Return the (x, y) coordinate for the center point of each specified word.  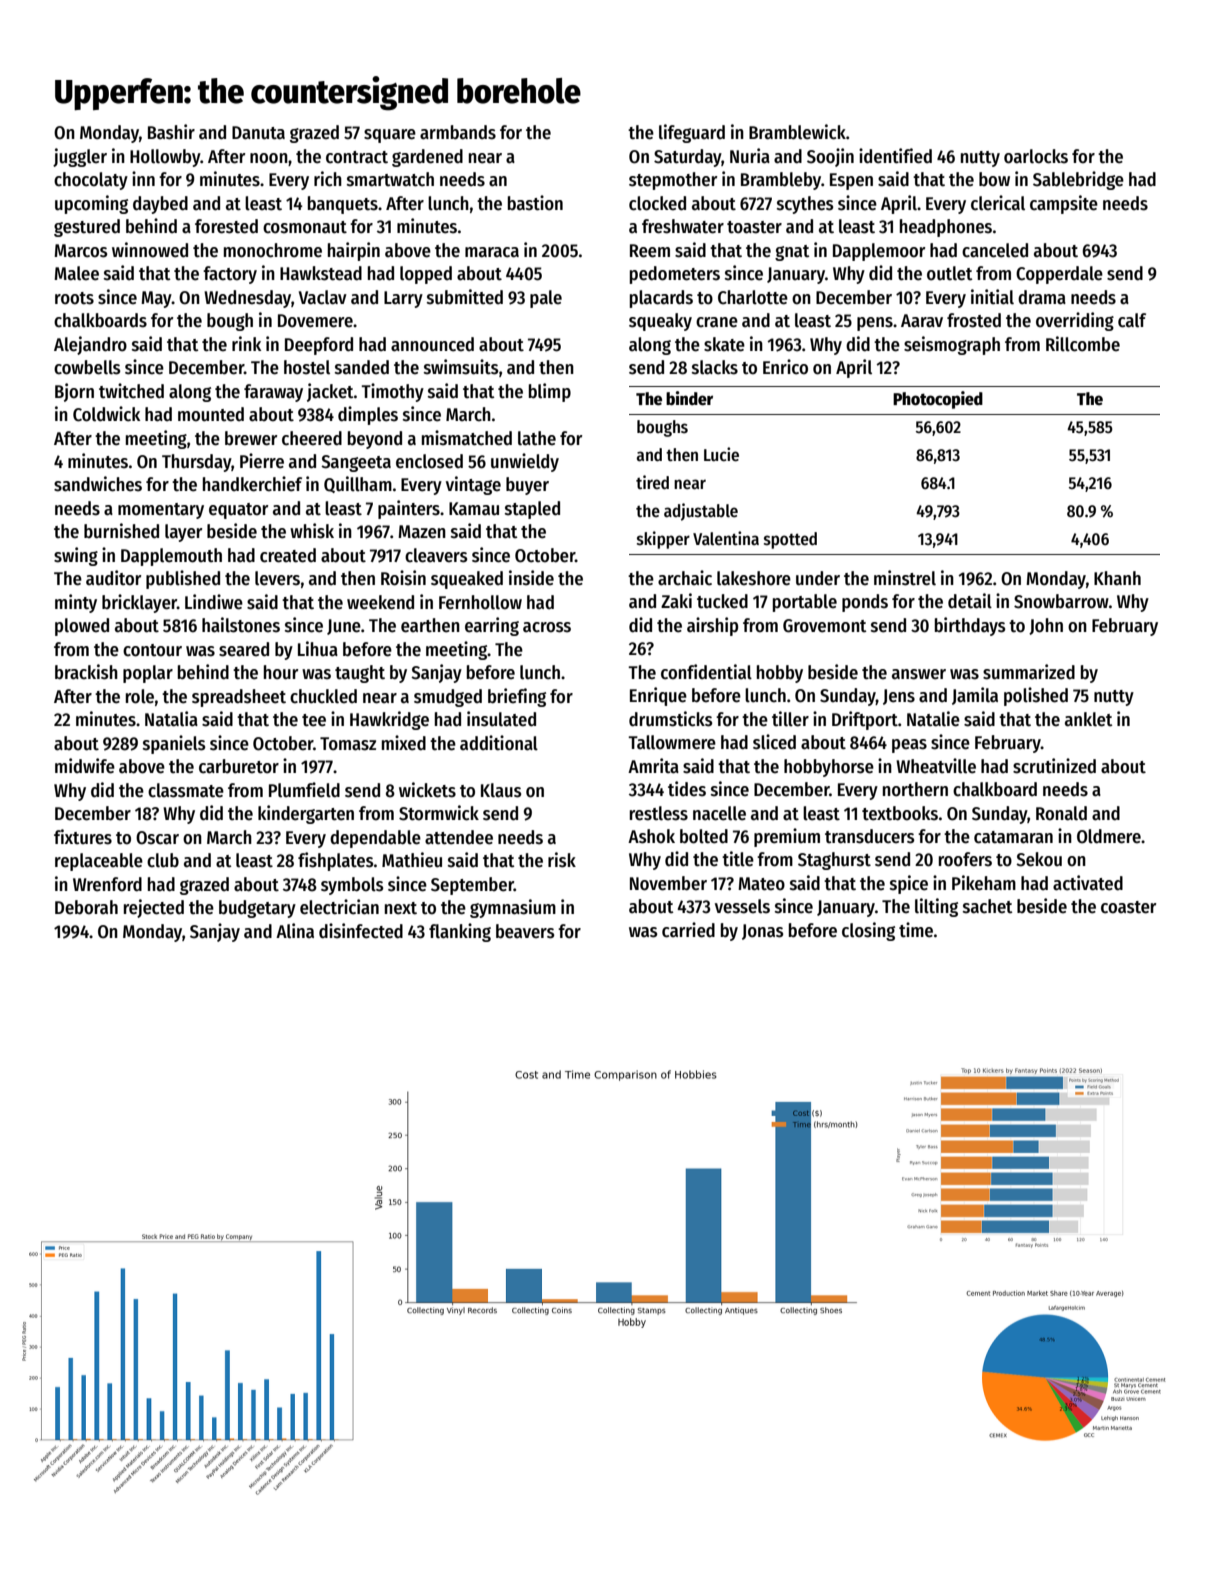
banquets (343, 205)
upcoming (91, 204)
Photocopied (938, 400)
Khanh (1117, 578)
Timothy (392, 392)
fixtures (83, 837)
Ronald (1061, 813)
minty (76, 603)
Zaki (676, 601)
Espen (851, 181)
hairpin (354, 251)
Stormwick (439, 813)
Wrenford (107, 884)
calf (1132, 320)
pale (546, 299)
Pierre (262, 461)
